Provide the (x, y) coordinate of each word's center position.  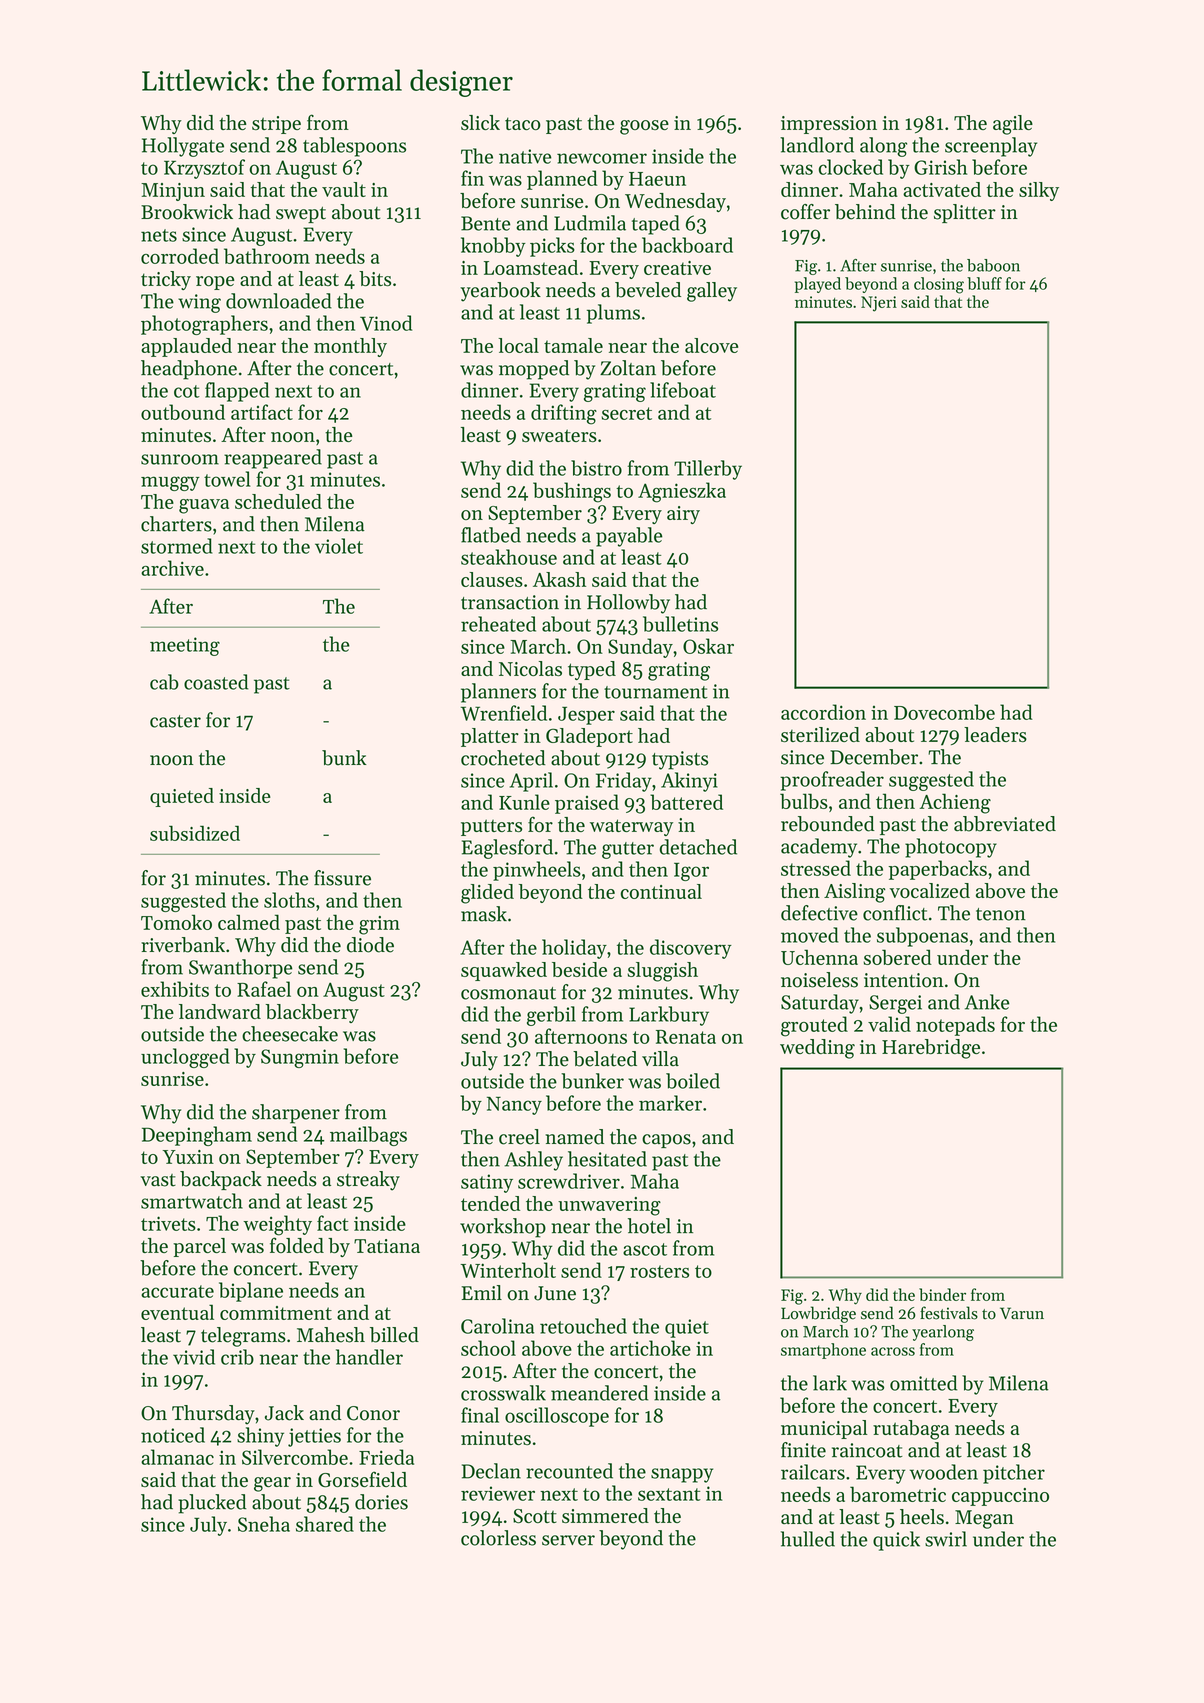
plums (613, 314)
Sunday (640, 648)
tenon (1001, 914)
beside (579, 969)
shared (325, 1524)
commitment (276, 1313)
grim (379, 925)
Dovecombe (944, 712)
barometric (898, 1494)
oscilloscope (557, 1417)
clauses (492, 579)
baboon (993, 265)
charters (176, 524)
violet (339, 546)
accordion (823, 712)
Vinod (386, 323)
